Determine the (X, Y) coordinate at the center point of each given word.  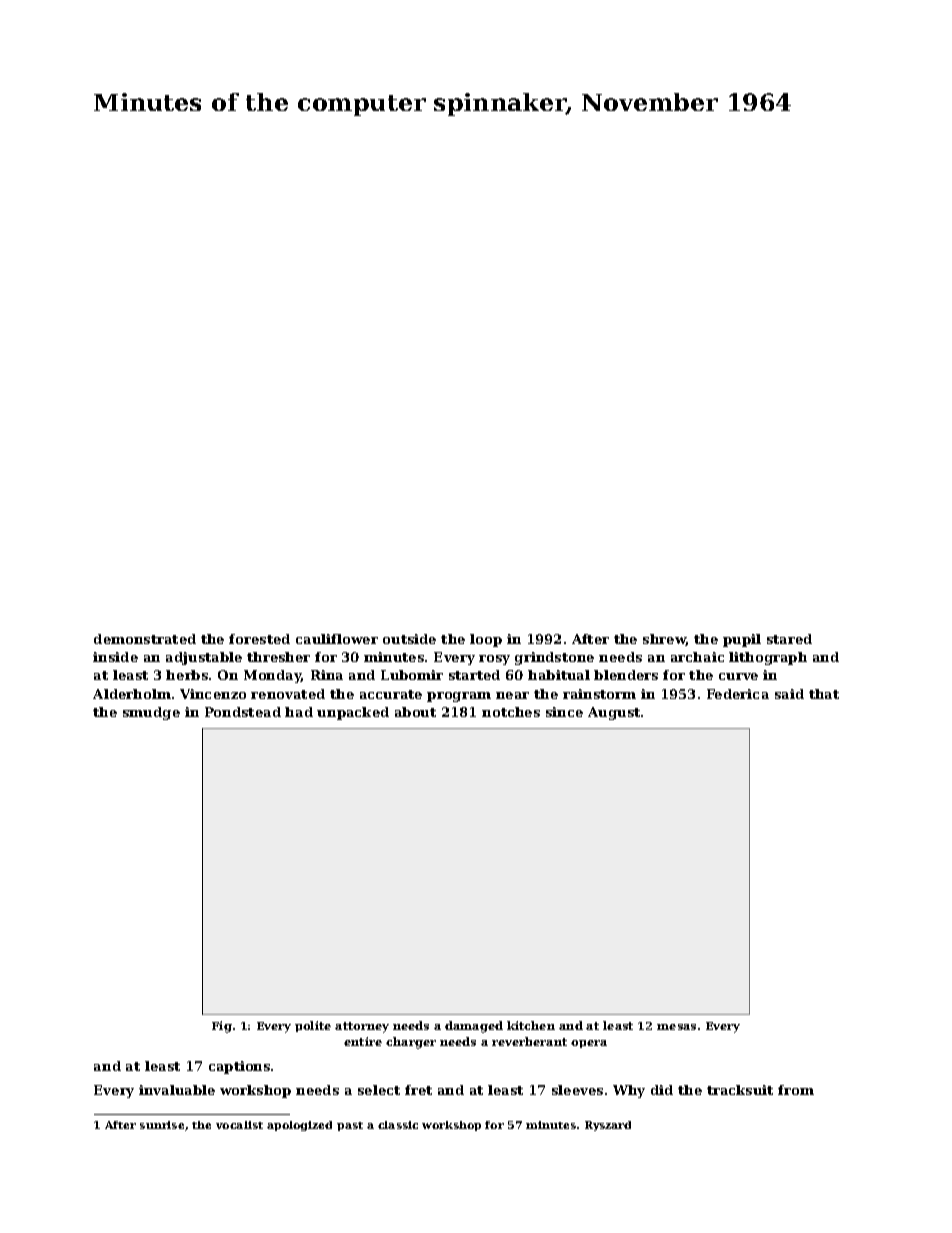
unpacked (353, 713)
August (614, 713)
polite (313, 1026)
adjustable (204, 658)
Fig (222, 1027)
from (796, 1090)
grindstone (554, 658)
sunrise (162, 1125)
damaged (474, 1027)
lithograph (768, 658)
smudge (151, 713)
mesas (676, 1027)
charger (411, 1043)
